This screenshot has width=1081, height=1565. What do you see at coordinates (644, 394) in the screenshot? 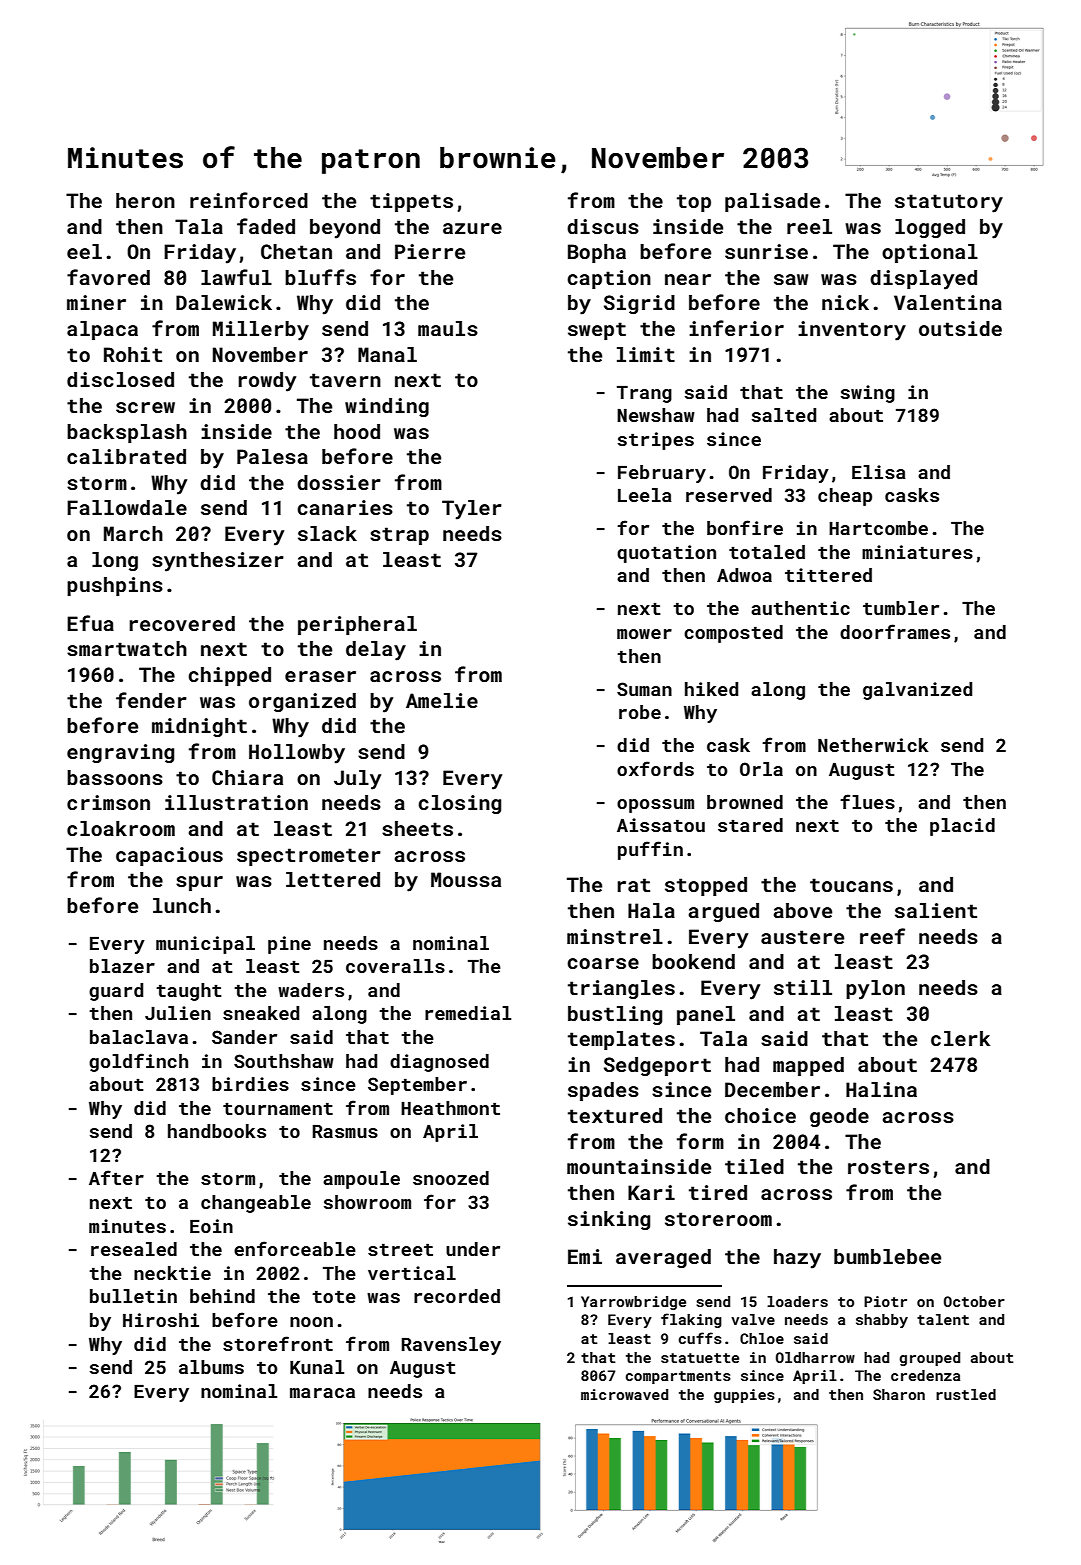
I see `Trang` at bounding box center [644, 394].
